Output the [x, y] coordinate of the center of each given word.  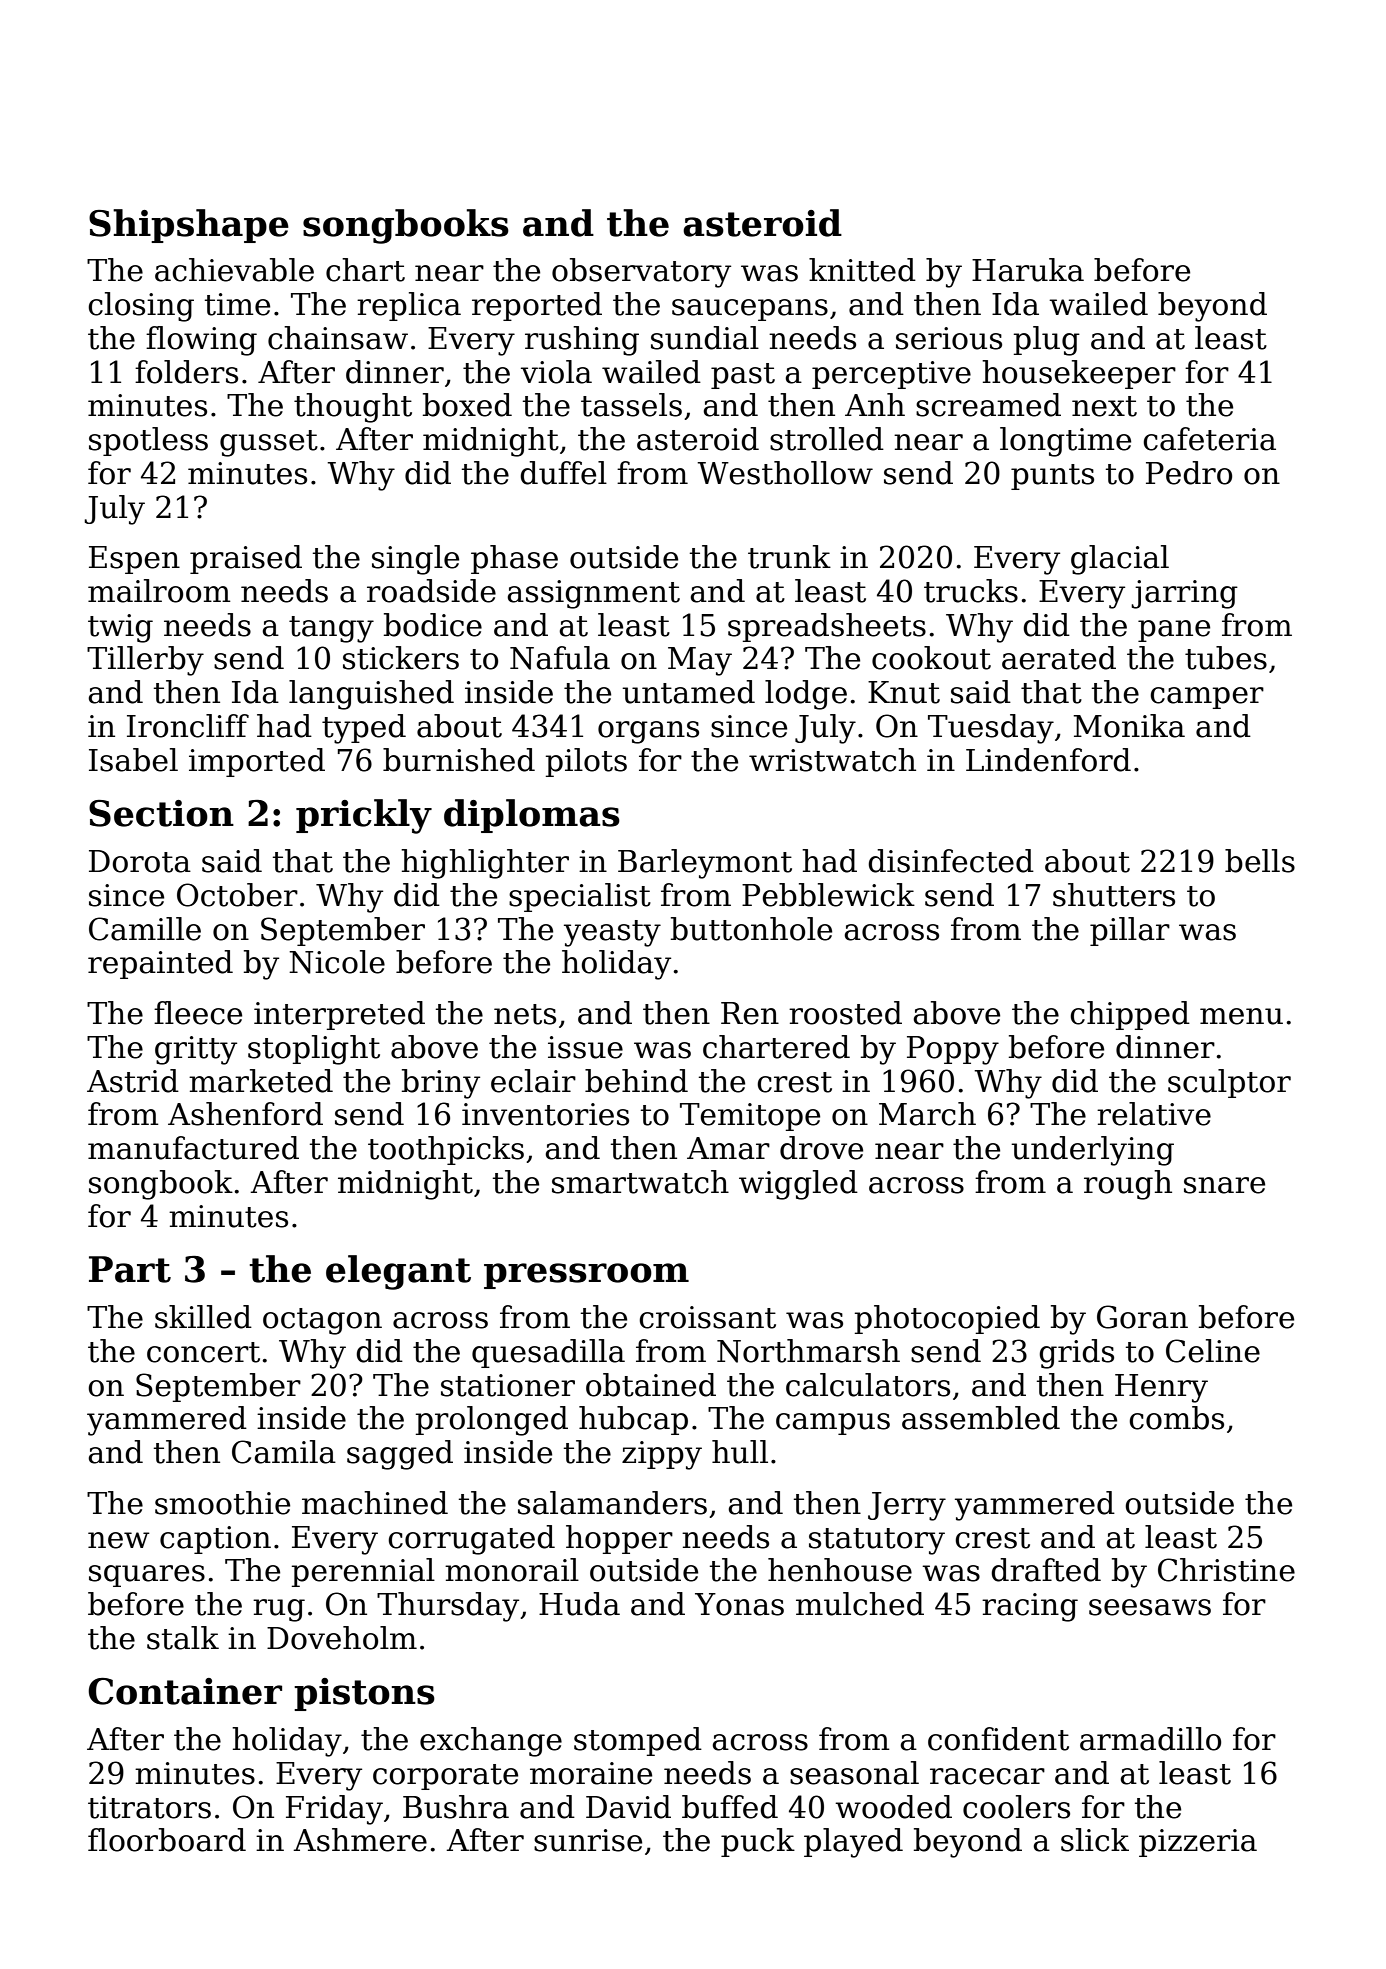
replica [409, 306]
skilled [203, 1317]
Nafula [560, 658]
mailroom [159, 591]
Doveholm [342, 1638]
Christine [1226, 1570]
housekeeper [1079, 374]
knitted [862, 270]
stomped [638, 1741]
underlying [1092, 1151]
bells [1260, 861]
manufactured [193, 1148]
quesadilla [548, 1353]
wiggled [798, 1185]
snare [1224, 1185]
